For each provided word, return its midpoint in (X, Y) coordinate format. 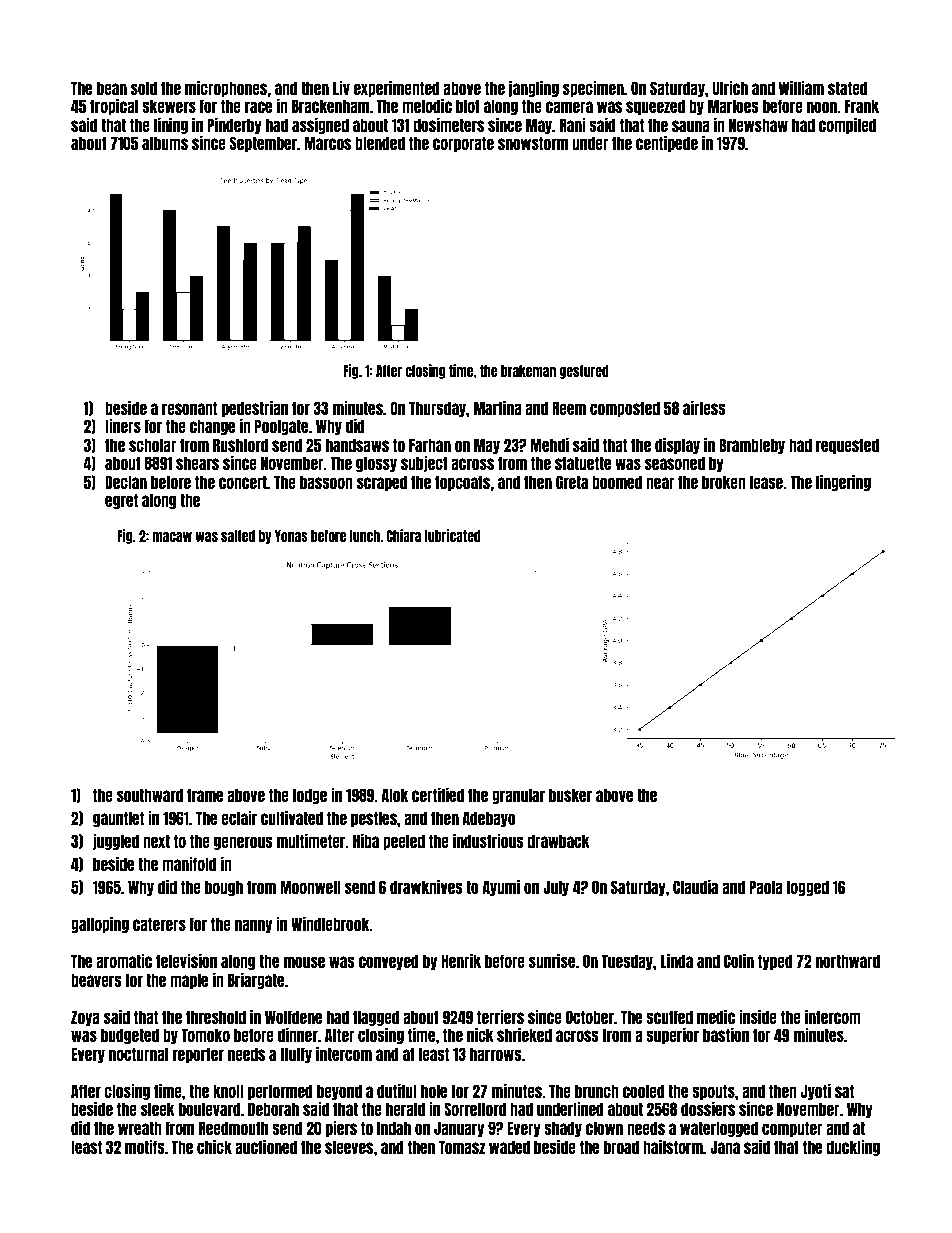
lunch (365, 536)
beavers (96, 980)
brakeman (528, 371)
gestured (584, 372)
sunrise (552, 960)
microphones (226, 88)
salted (238, 536)
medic (716, 1016)
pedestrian (255, 408)
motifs (145, 1146)
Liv (341, 87)
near (660, 483)
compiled (847, 125)
